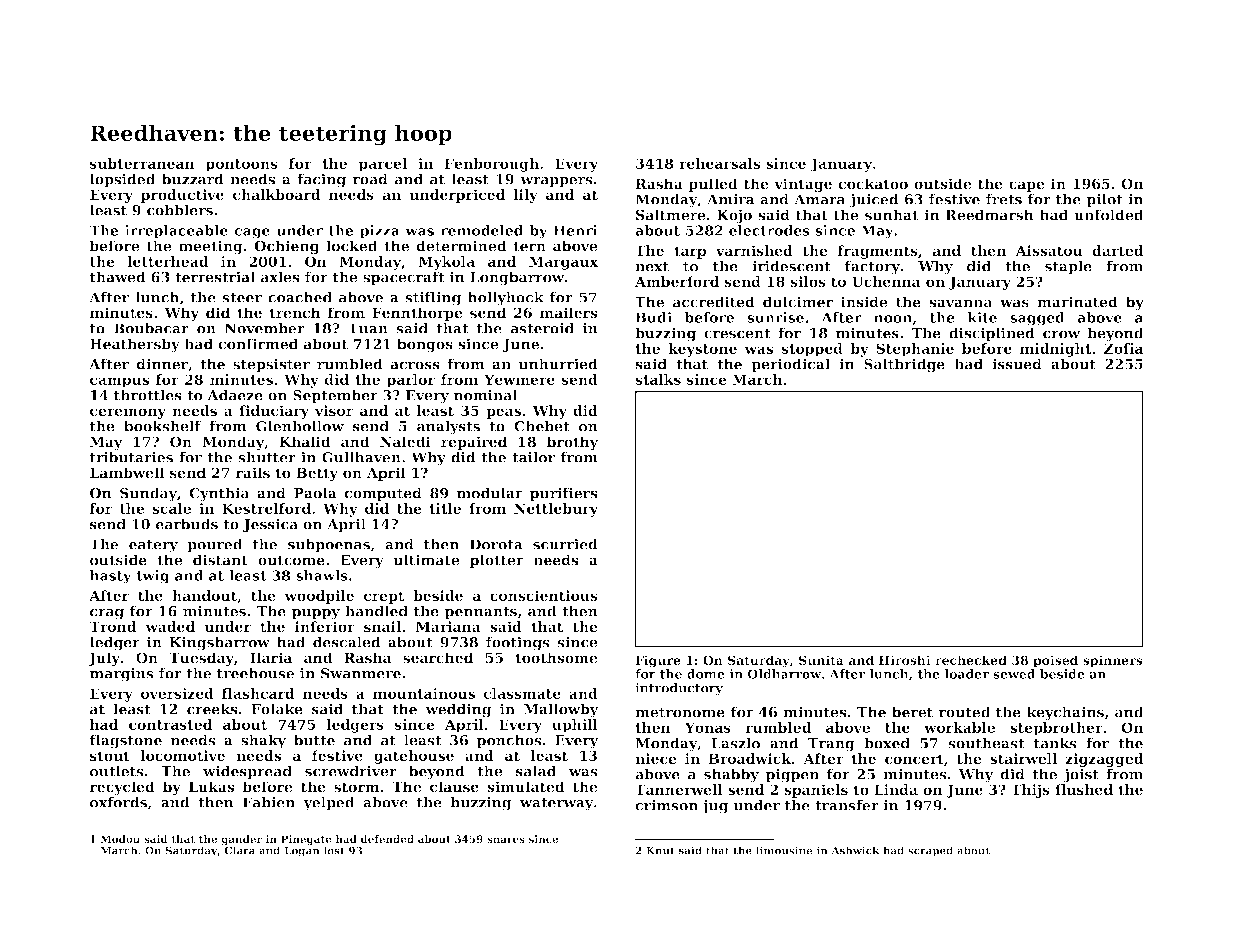 The width and height of the document is (1233, 952). Describe the element at coordinates (239, 850) in the document. I see `Clara` at that location.
